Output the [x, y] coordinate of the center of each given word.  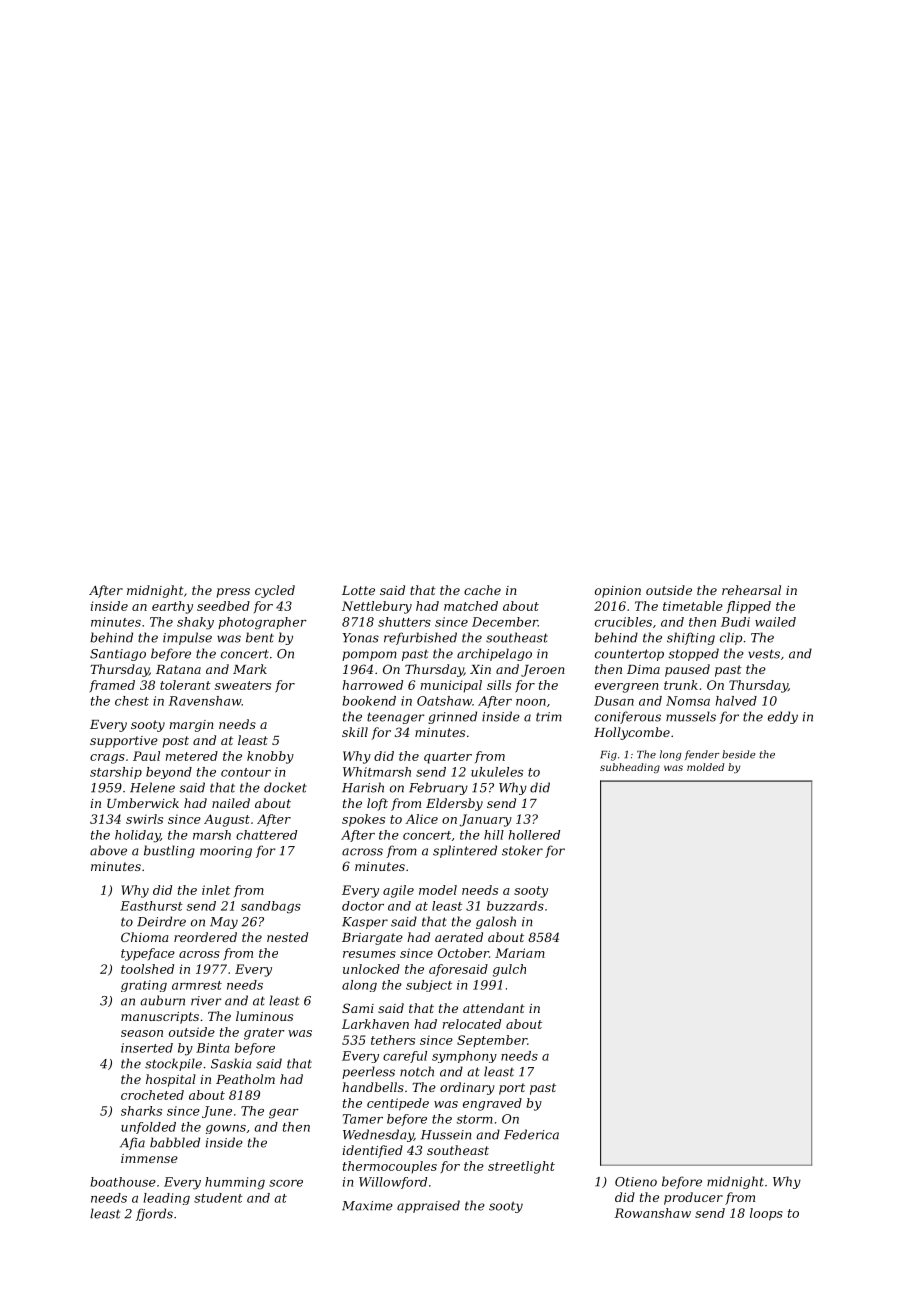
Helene [152, 787]
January [485, 820]
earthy [172, 607]
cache [482, 590]
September [492, 1041]
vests [764, 654]
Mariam [520, 953]
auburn [162, 1000]
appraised [428, 1206]
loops [766, 1214]
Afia [132, 1143]
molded [705, 767]
